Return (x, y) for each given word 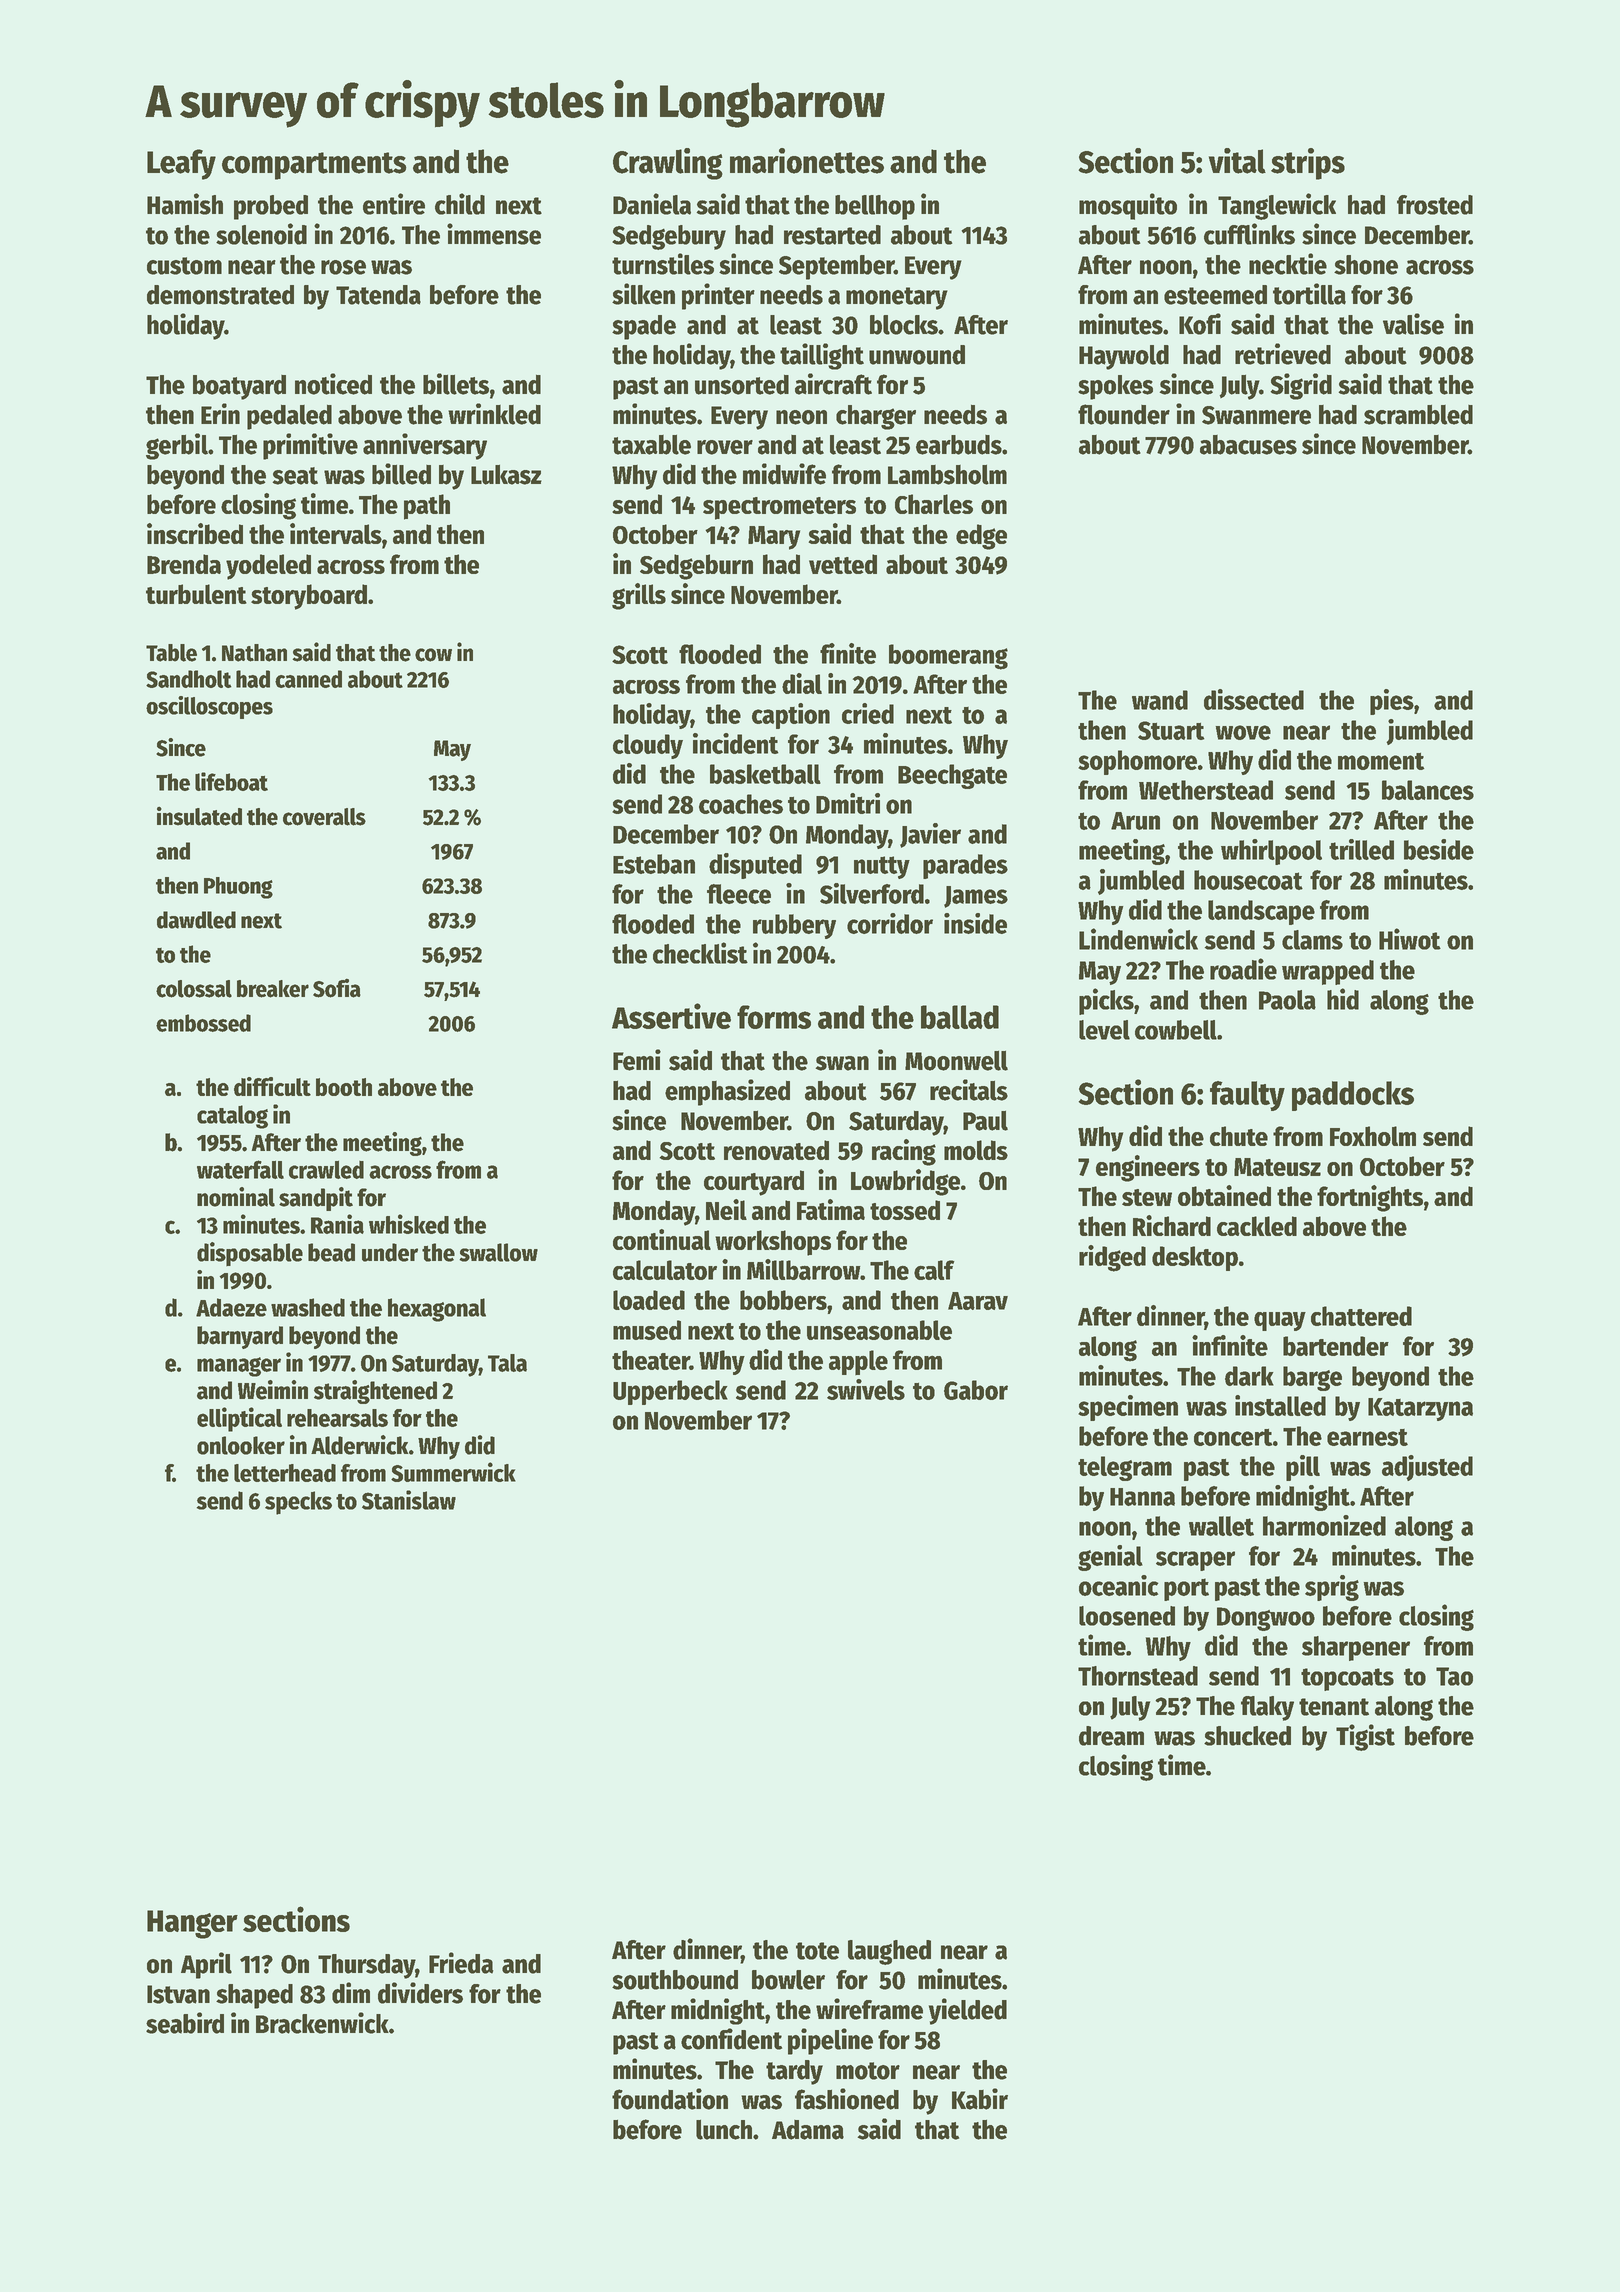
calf (934, 1270)
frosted (1435, 205)
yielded (968, 2011)
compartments (314, 166)
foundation (670, 2099)
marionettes (807, 161)
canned (308, 679)
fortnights (1370, 1198)
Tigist (1365, 1737)
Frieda (461, 1963)
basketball (765, 774)
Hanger (192, 1924)
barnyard (240, 1337)
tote (817, 1951)
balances (1428, 790)
